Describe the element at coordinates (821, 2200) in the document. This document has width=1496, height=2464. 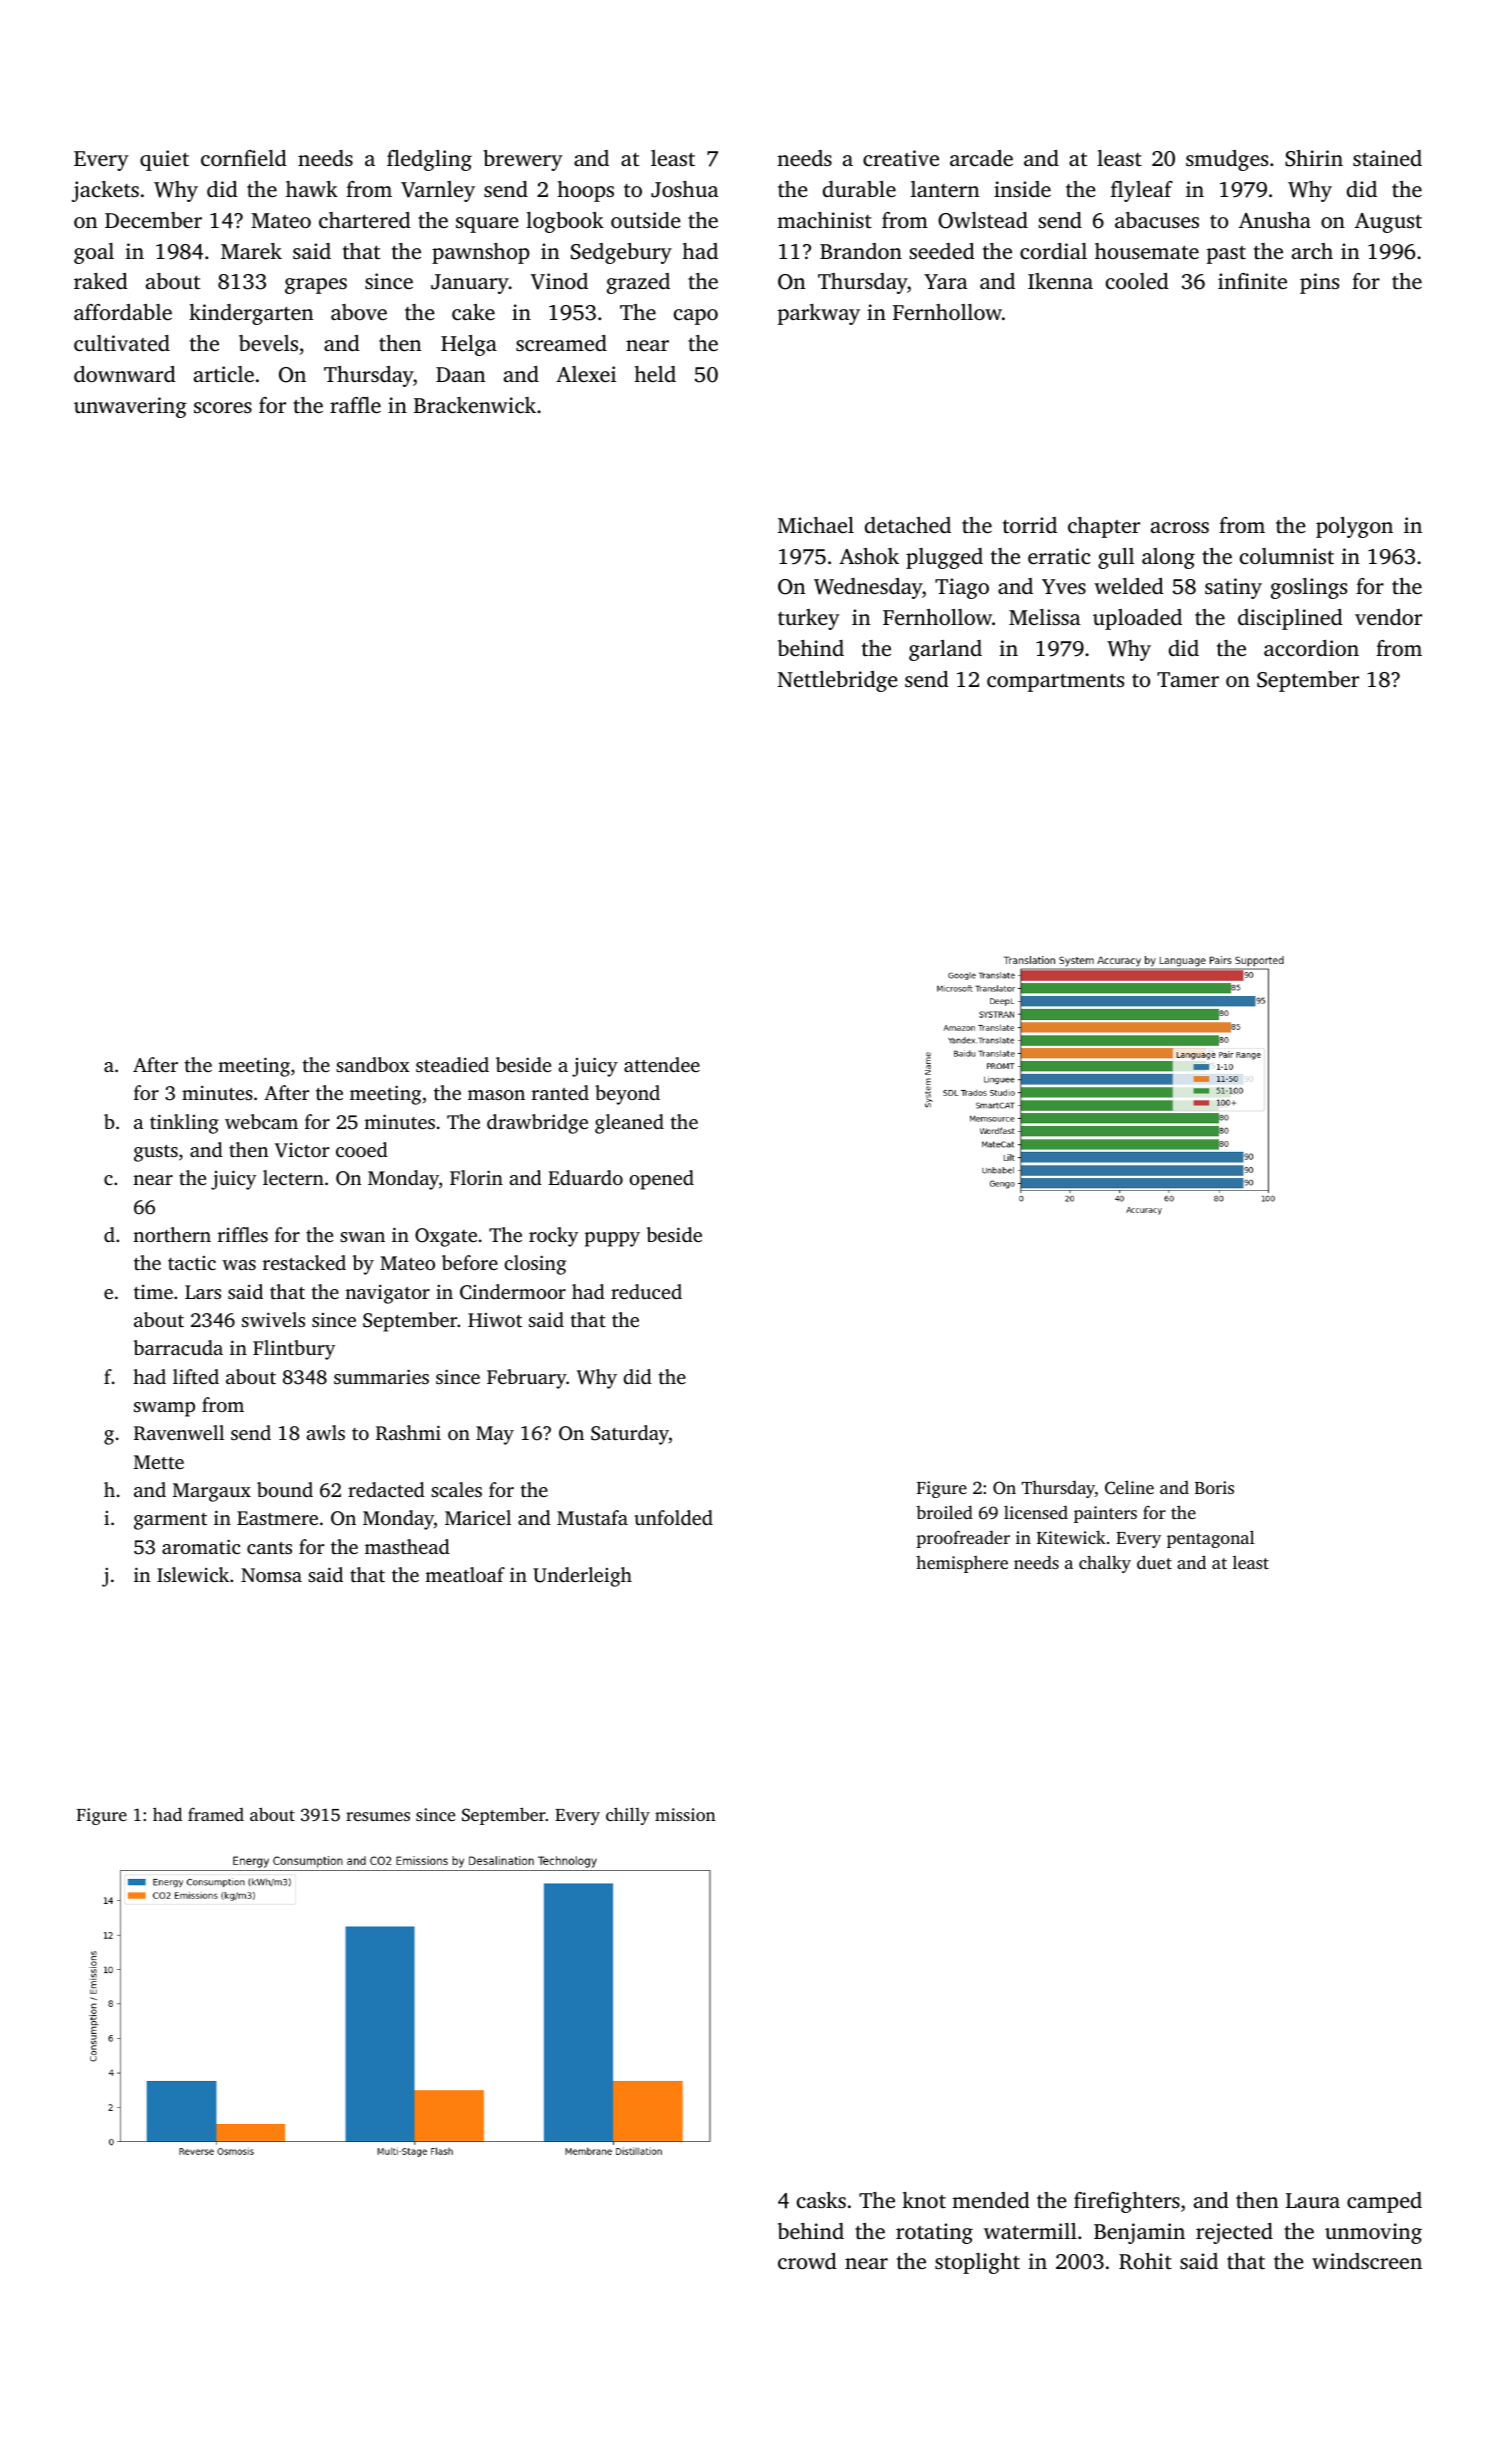
I see `casks` at that location.
